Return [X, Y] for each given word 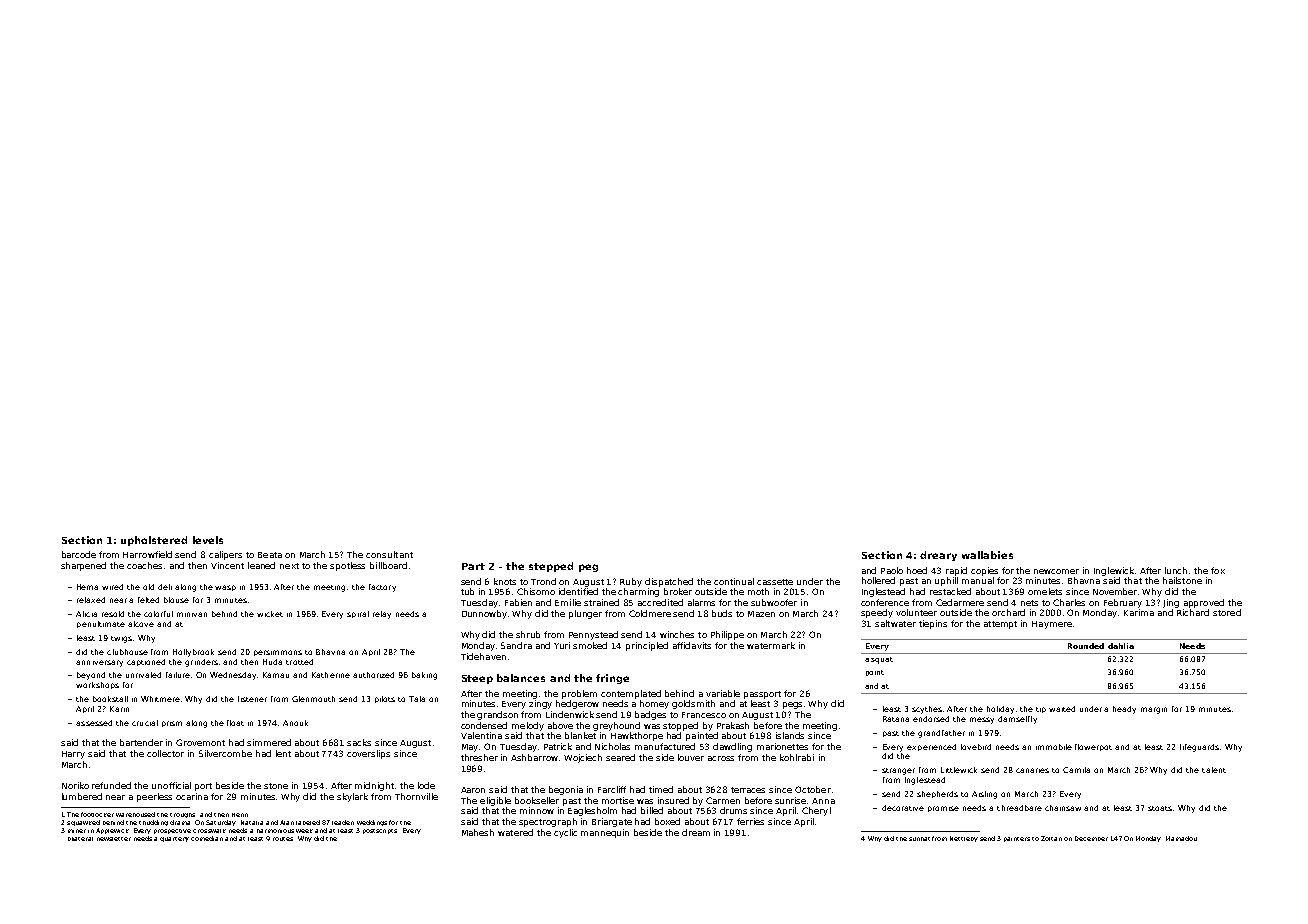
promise [943, 809]
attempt [1000, 625]
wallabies [987, 555]
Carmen [723, 800]
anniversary [99, 663]
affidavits [692, 645]
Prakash [733, 725]
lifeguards [1199, 748]
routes [283, 839]
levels [208, 540]
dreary [938, 556]
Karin [119, 709]
